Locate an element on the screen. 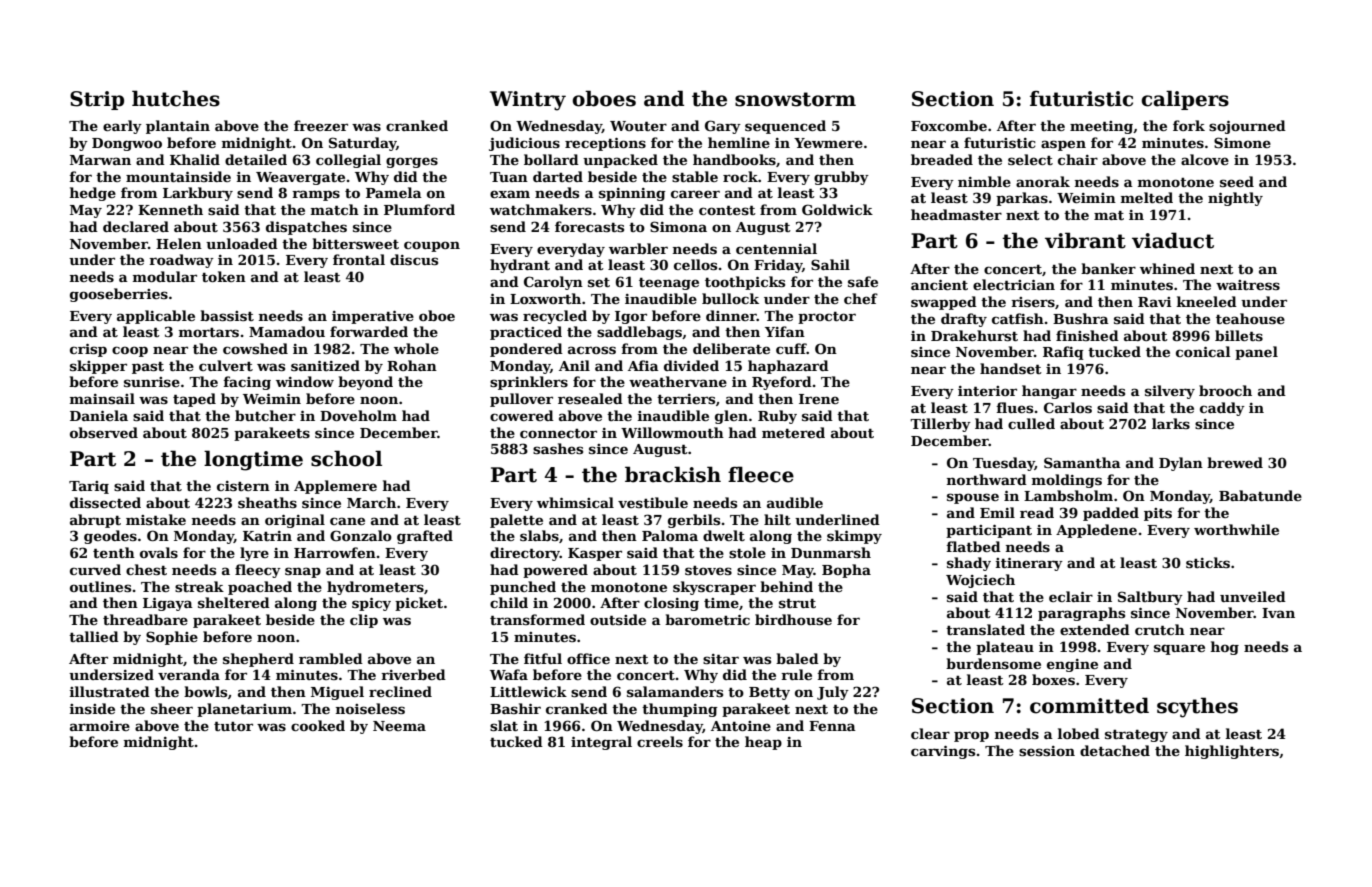 The width and height of the screenshot is (1372, 887). poached is located at coordinates (260, 588).
